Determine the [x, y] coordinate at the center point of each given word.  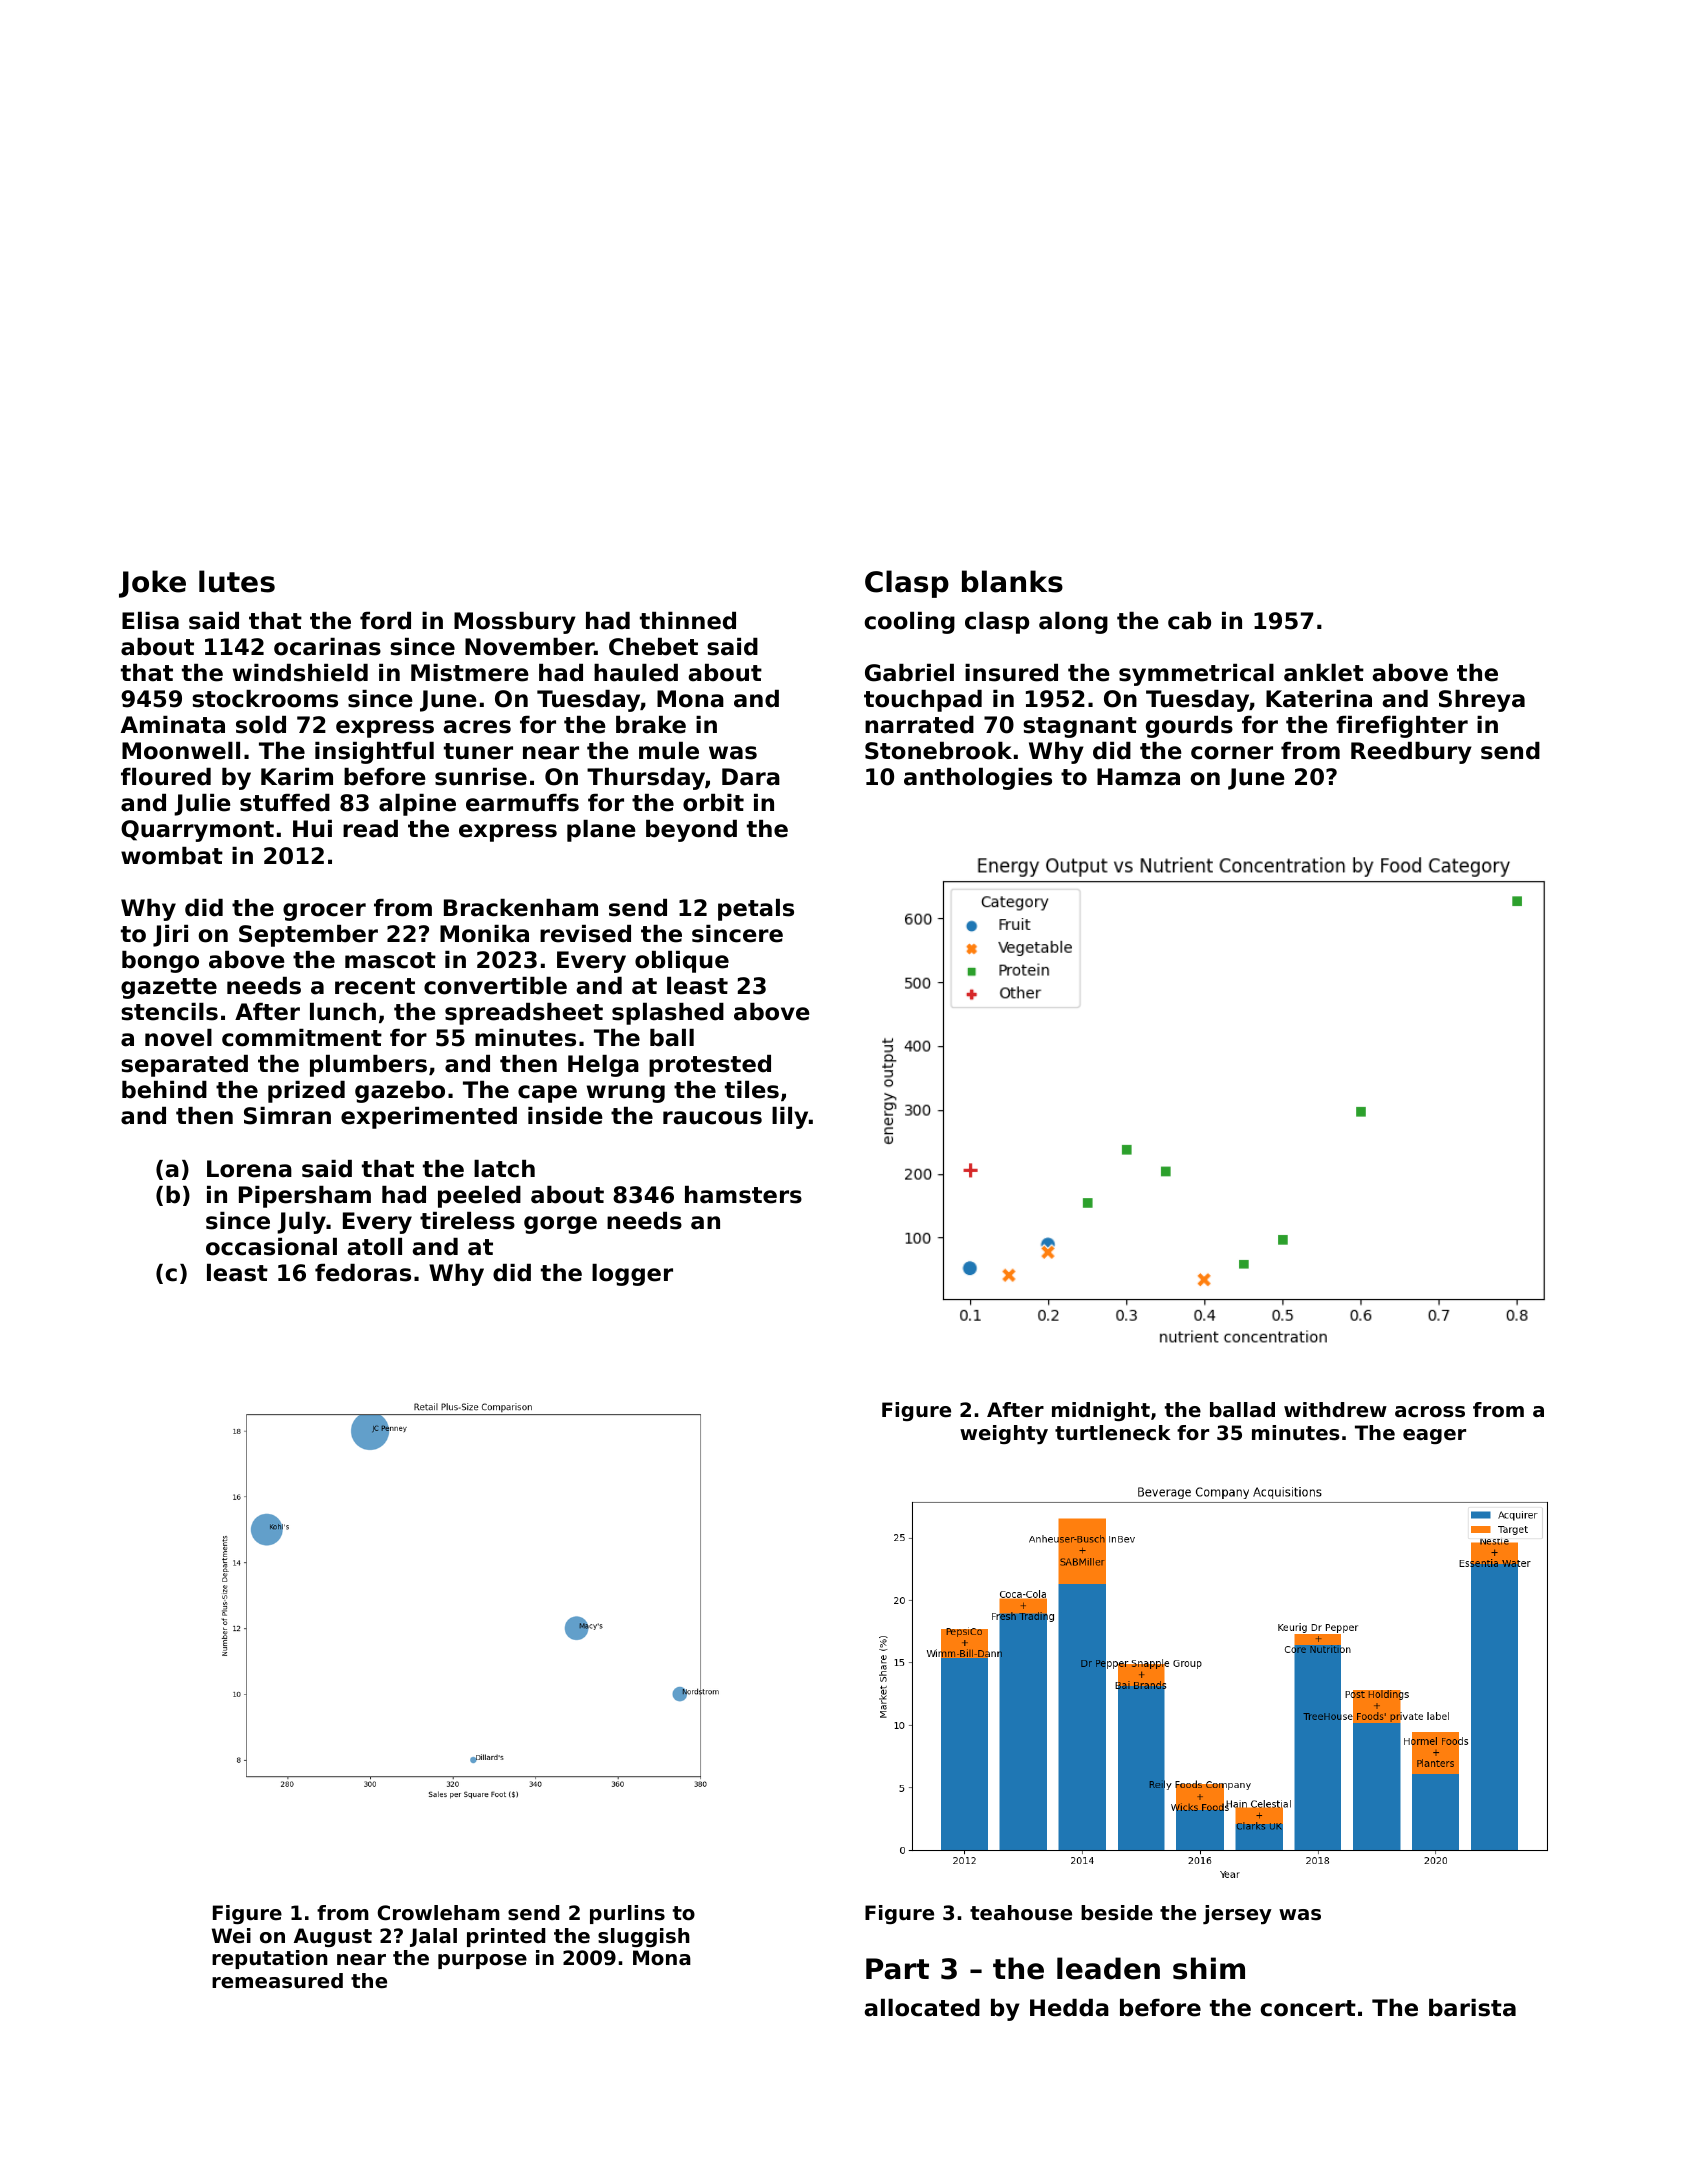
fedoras [363, 1273]
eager [1434, 1436]
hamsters [743, 1195]
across [1430, 1412]
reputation [270, 1959]
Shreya [1482, 701]
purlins [627, 1914]
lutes [237, 581]
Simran [287, 1116]
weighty [1004, 1435]
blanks [1012, 581]
